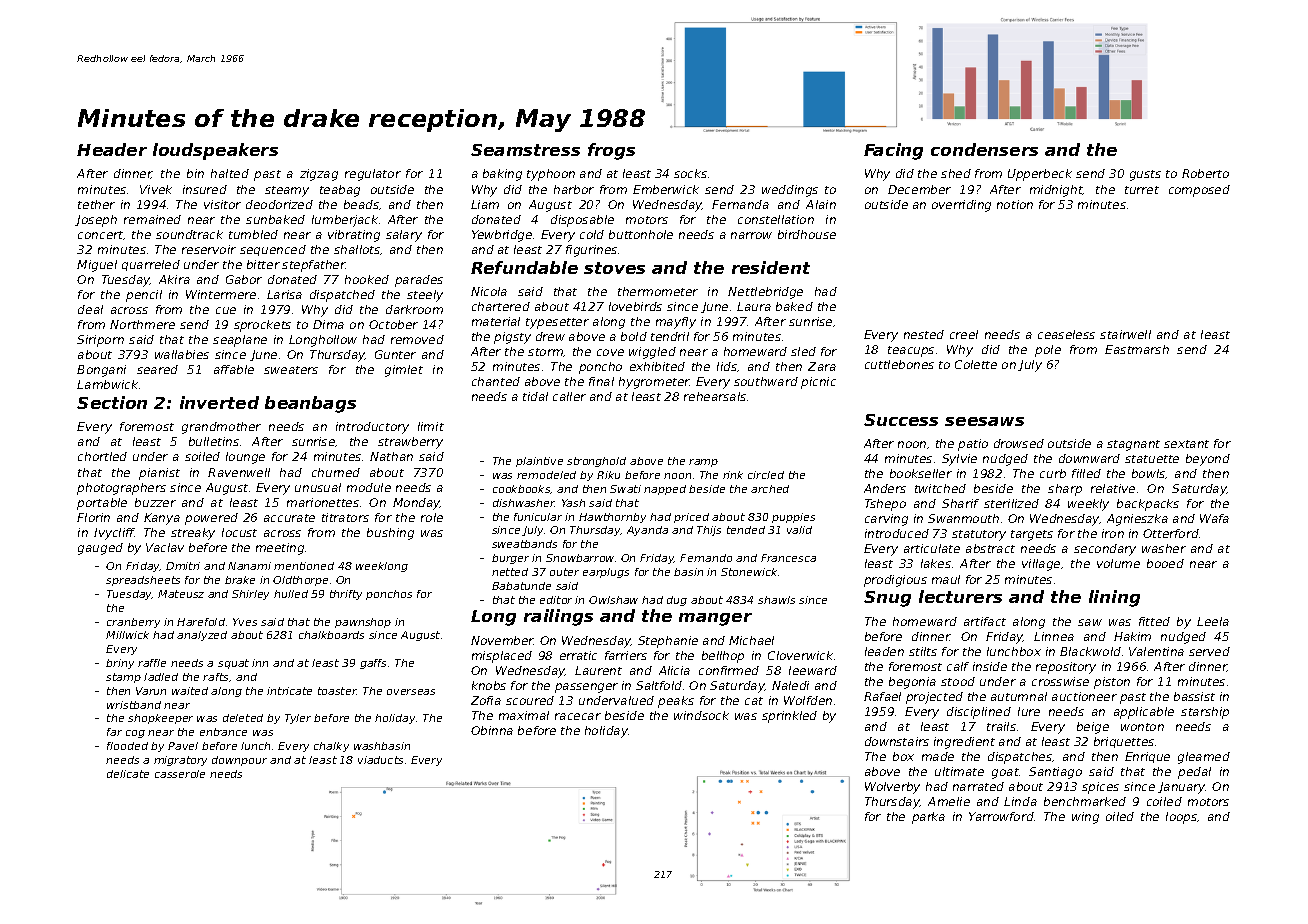  Describe the element at coordinates (539, 462) in the screenshot. I see `plaintive` at that location.
